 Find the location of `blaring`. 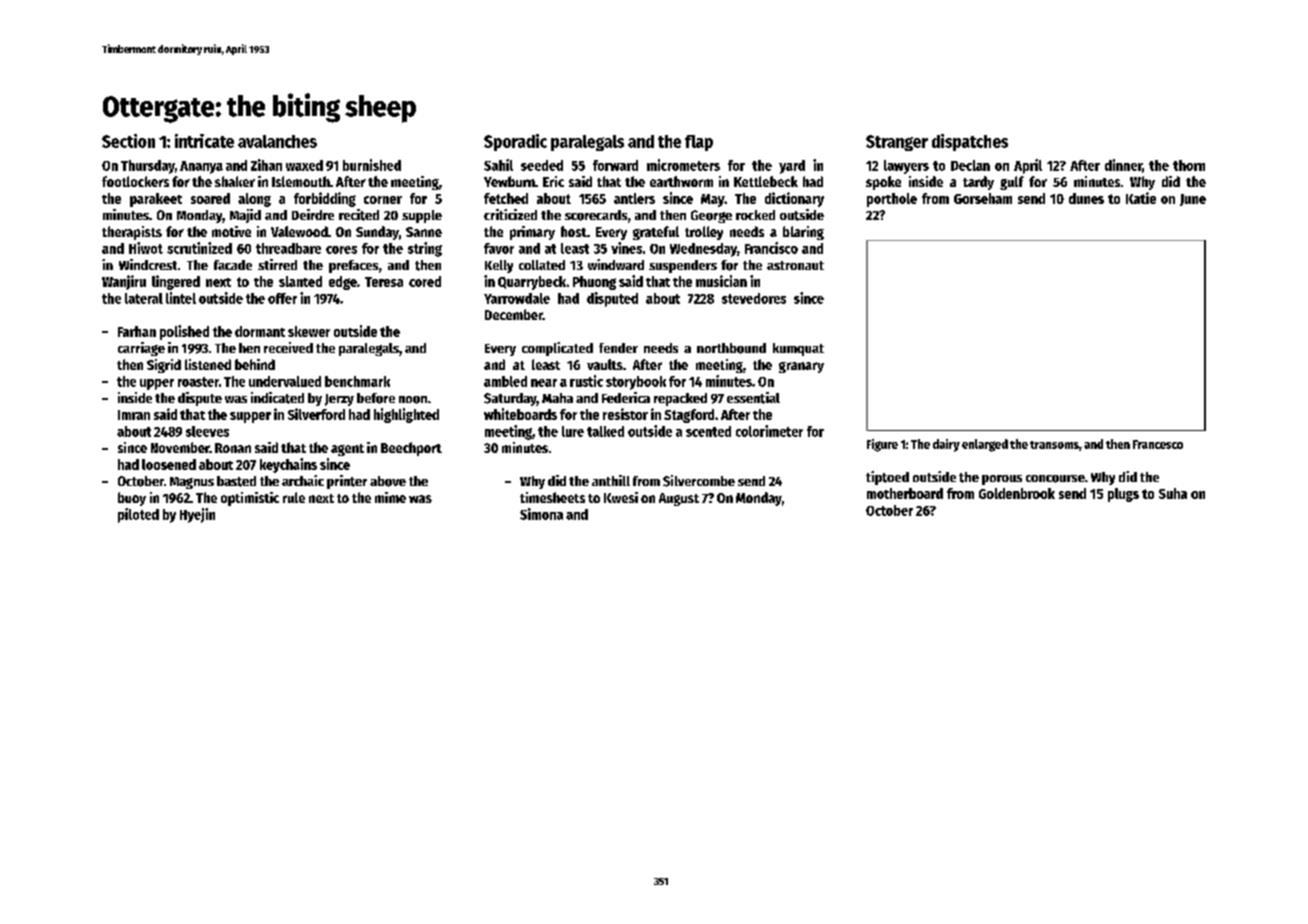

blaring is located at coordinates (803, 233).
